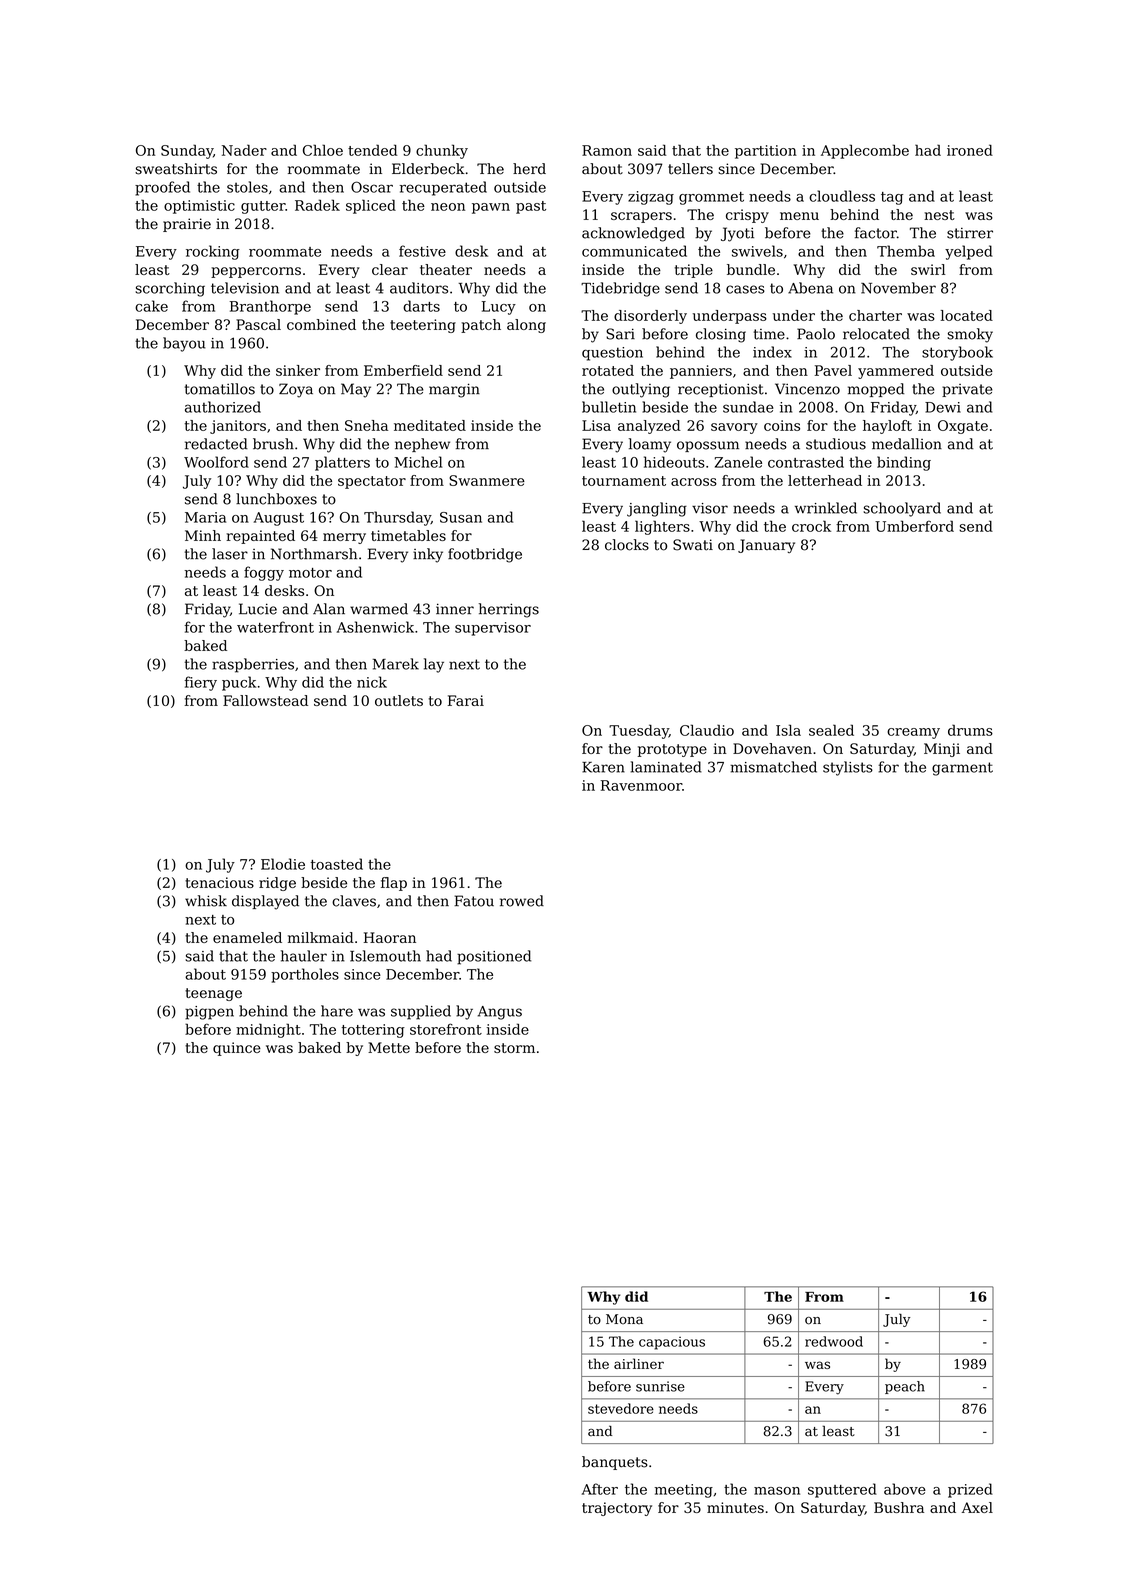 The image size is (1128, 1596). What do you see at coordinates (970, 150) in the screenshot?
I see `ironed` at bounding box center [970, 150].
